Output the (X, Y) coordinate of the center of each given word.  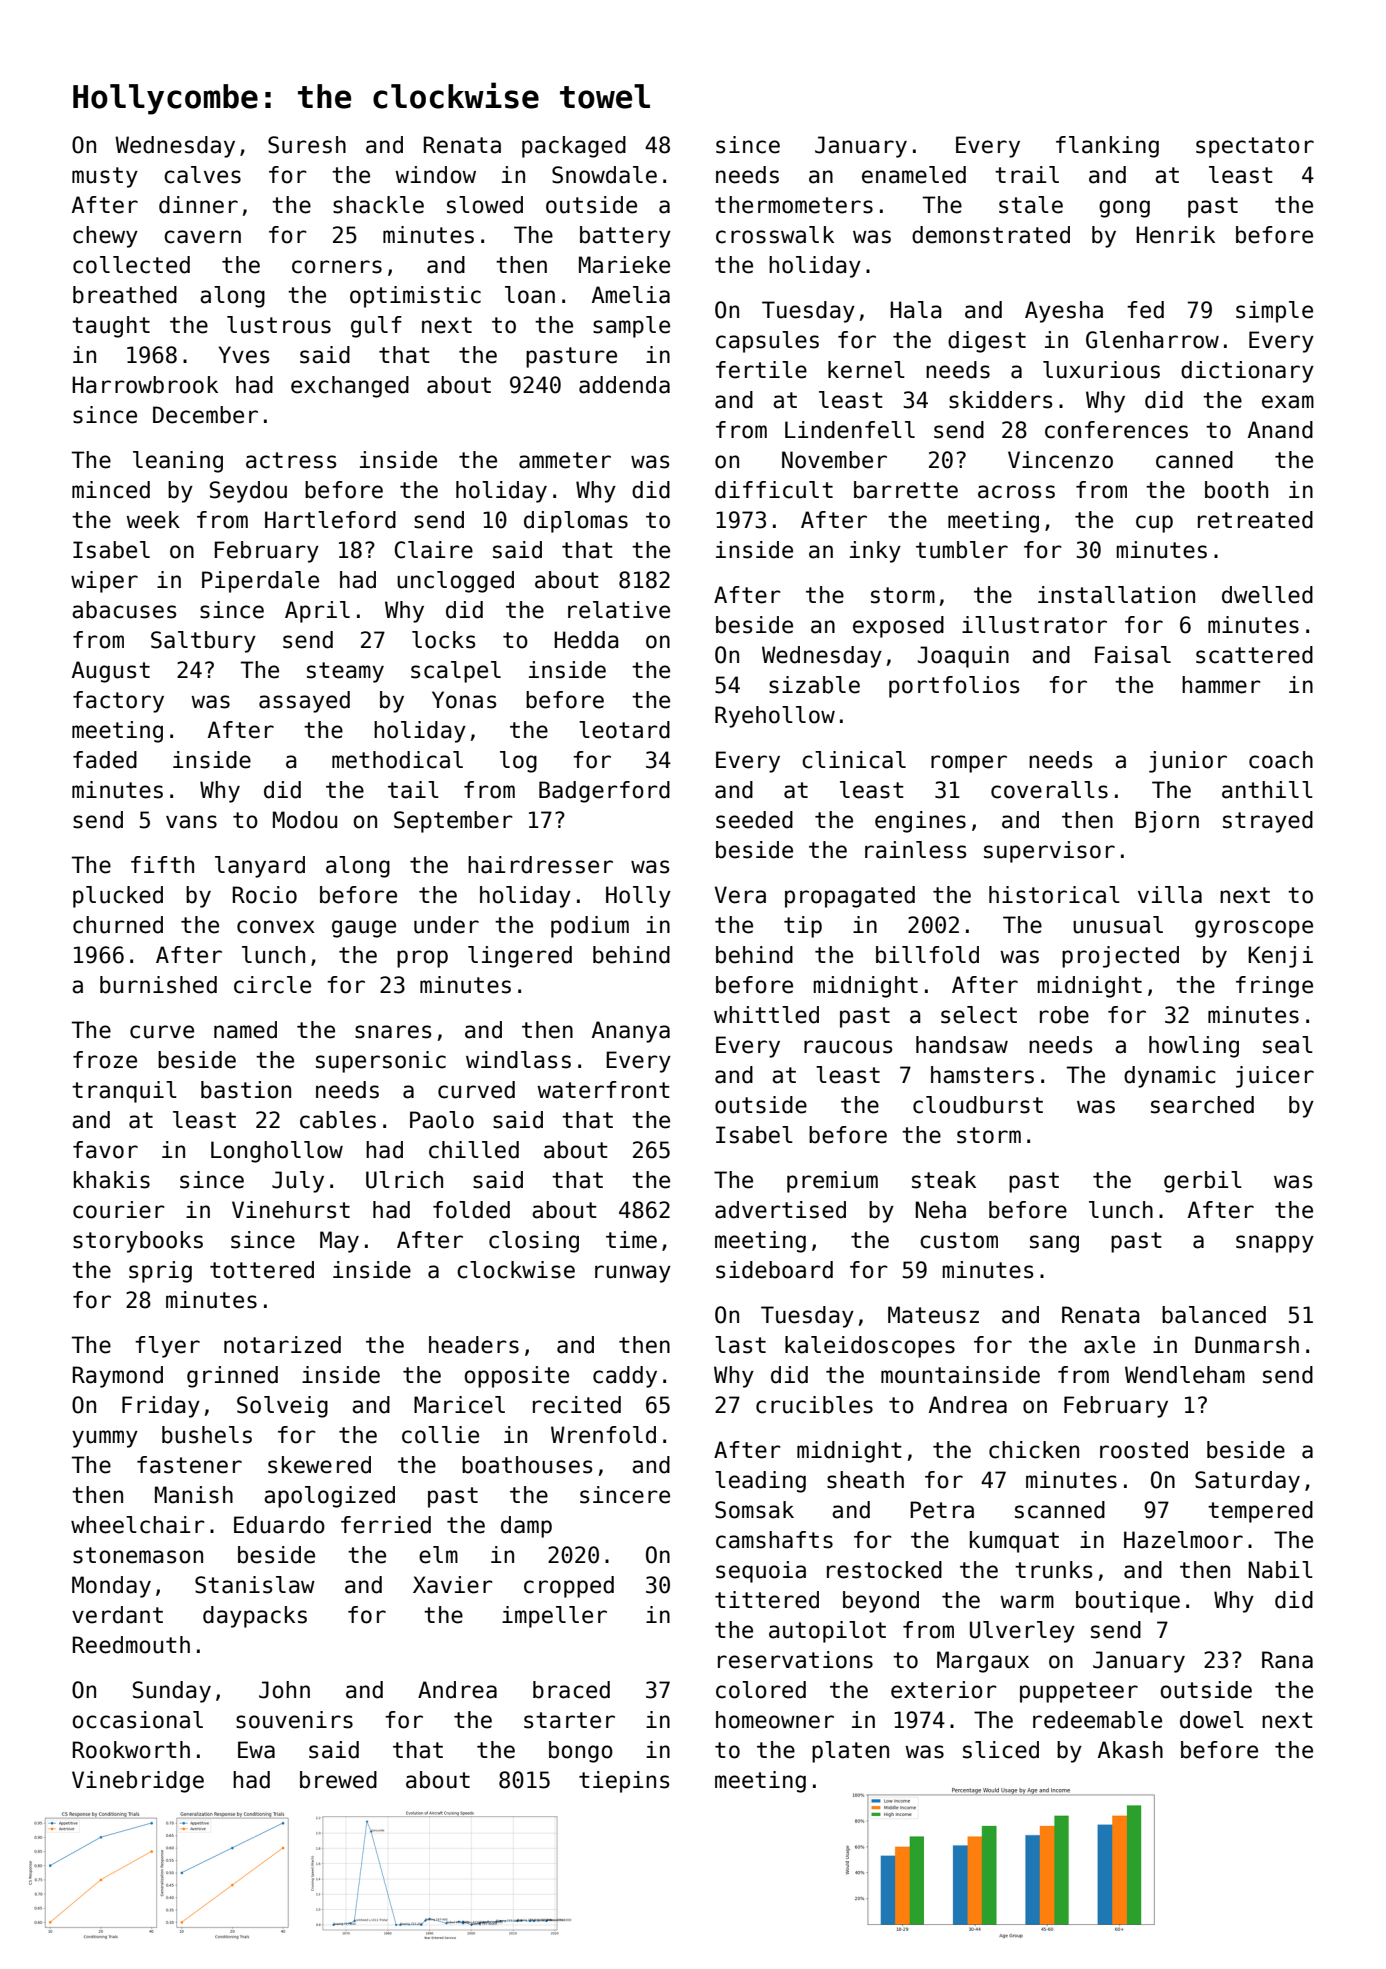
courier (119, 1210)
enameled (914, 175)
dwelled (1267, 595)
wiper (104, 582)
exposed (898, 627)
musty (105, 177)
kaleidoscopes (870, 1347)
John (284, 1690)
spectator (1255, 147)
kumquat (1014, 1542)
